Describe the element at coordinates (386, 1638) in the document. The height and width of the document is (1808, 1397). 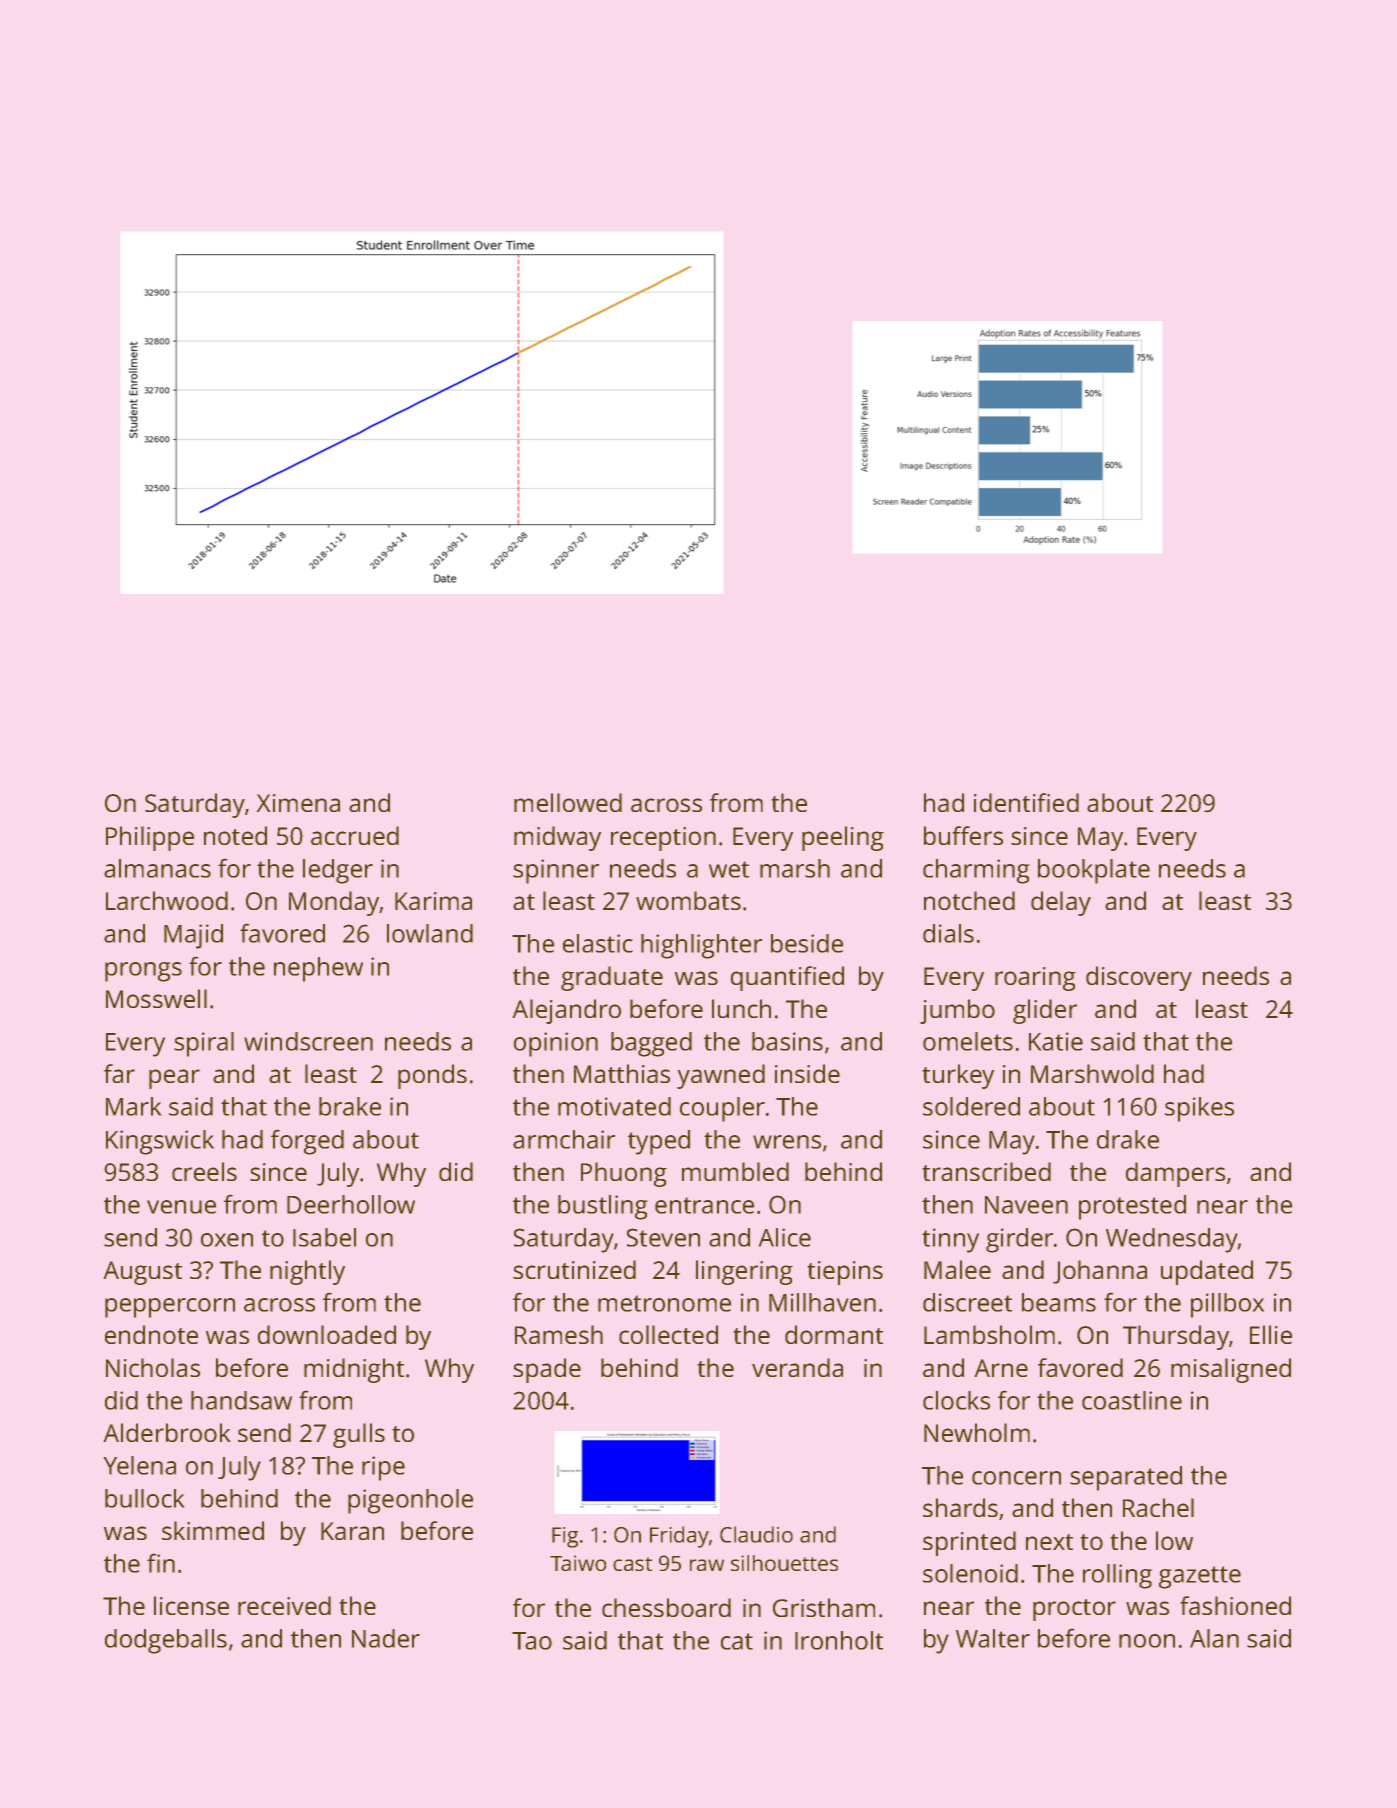
I see `Nader` at that location.
